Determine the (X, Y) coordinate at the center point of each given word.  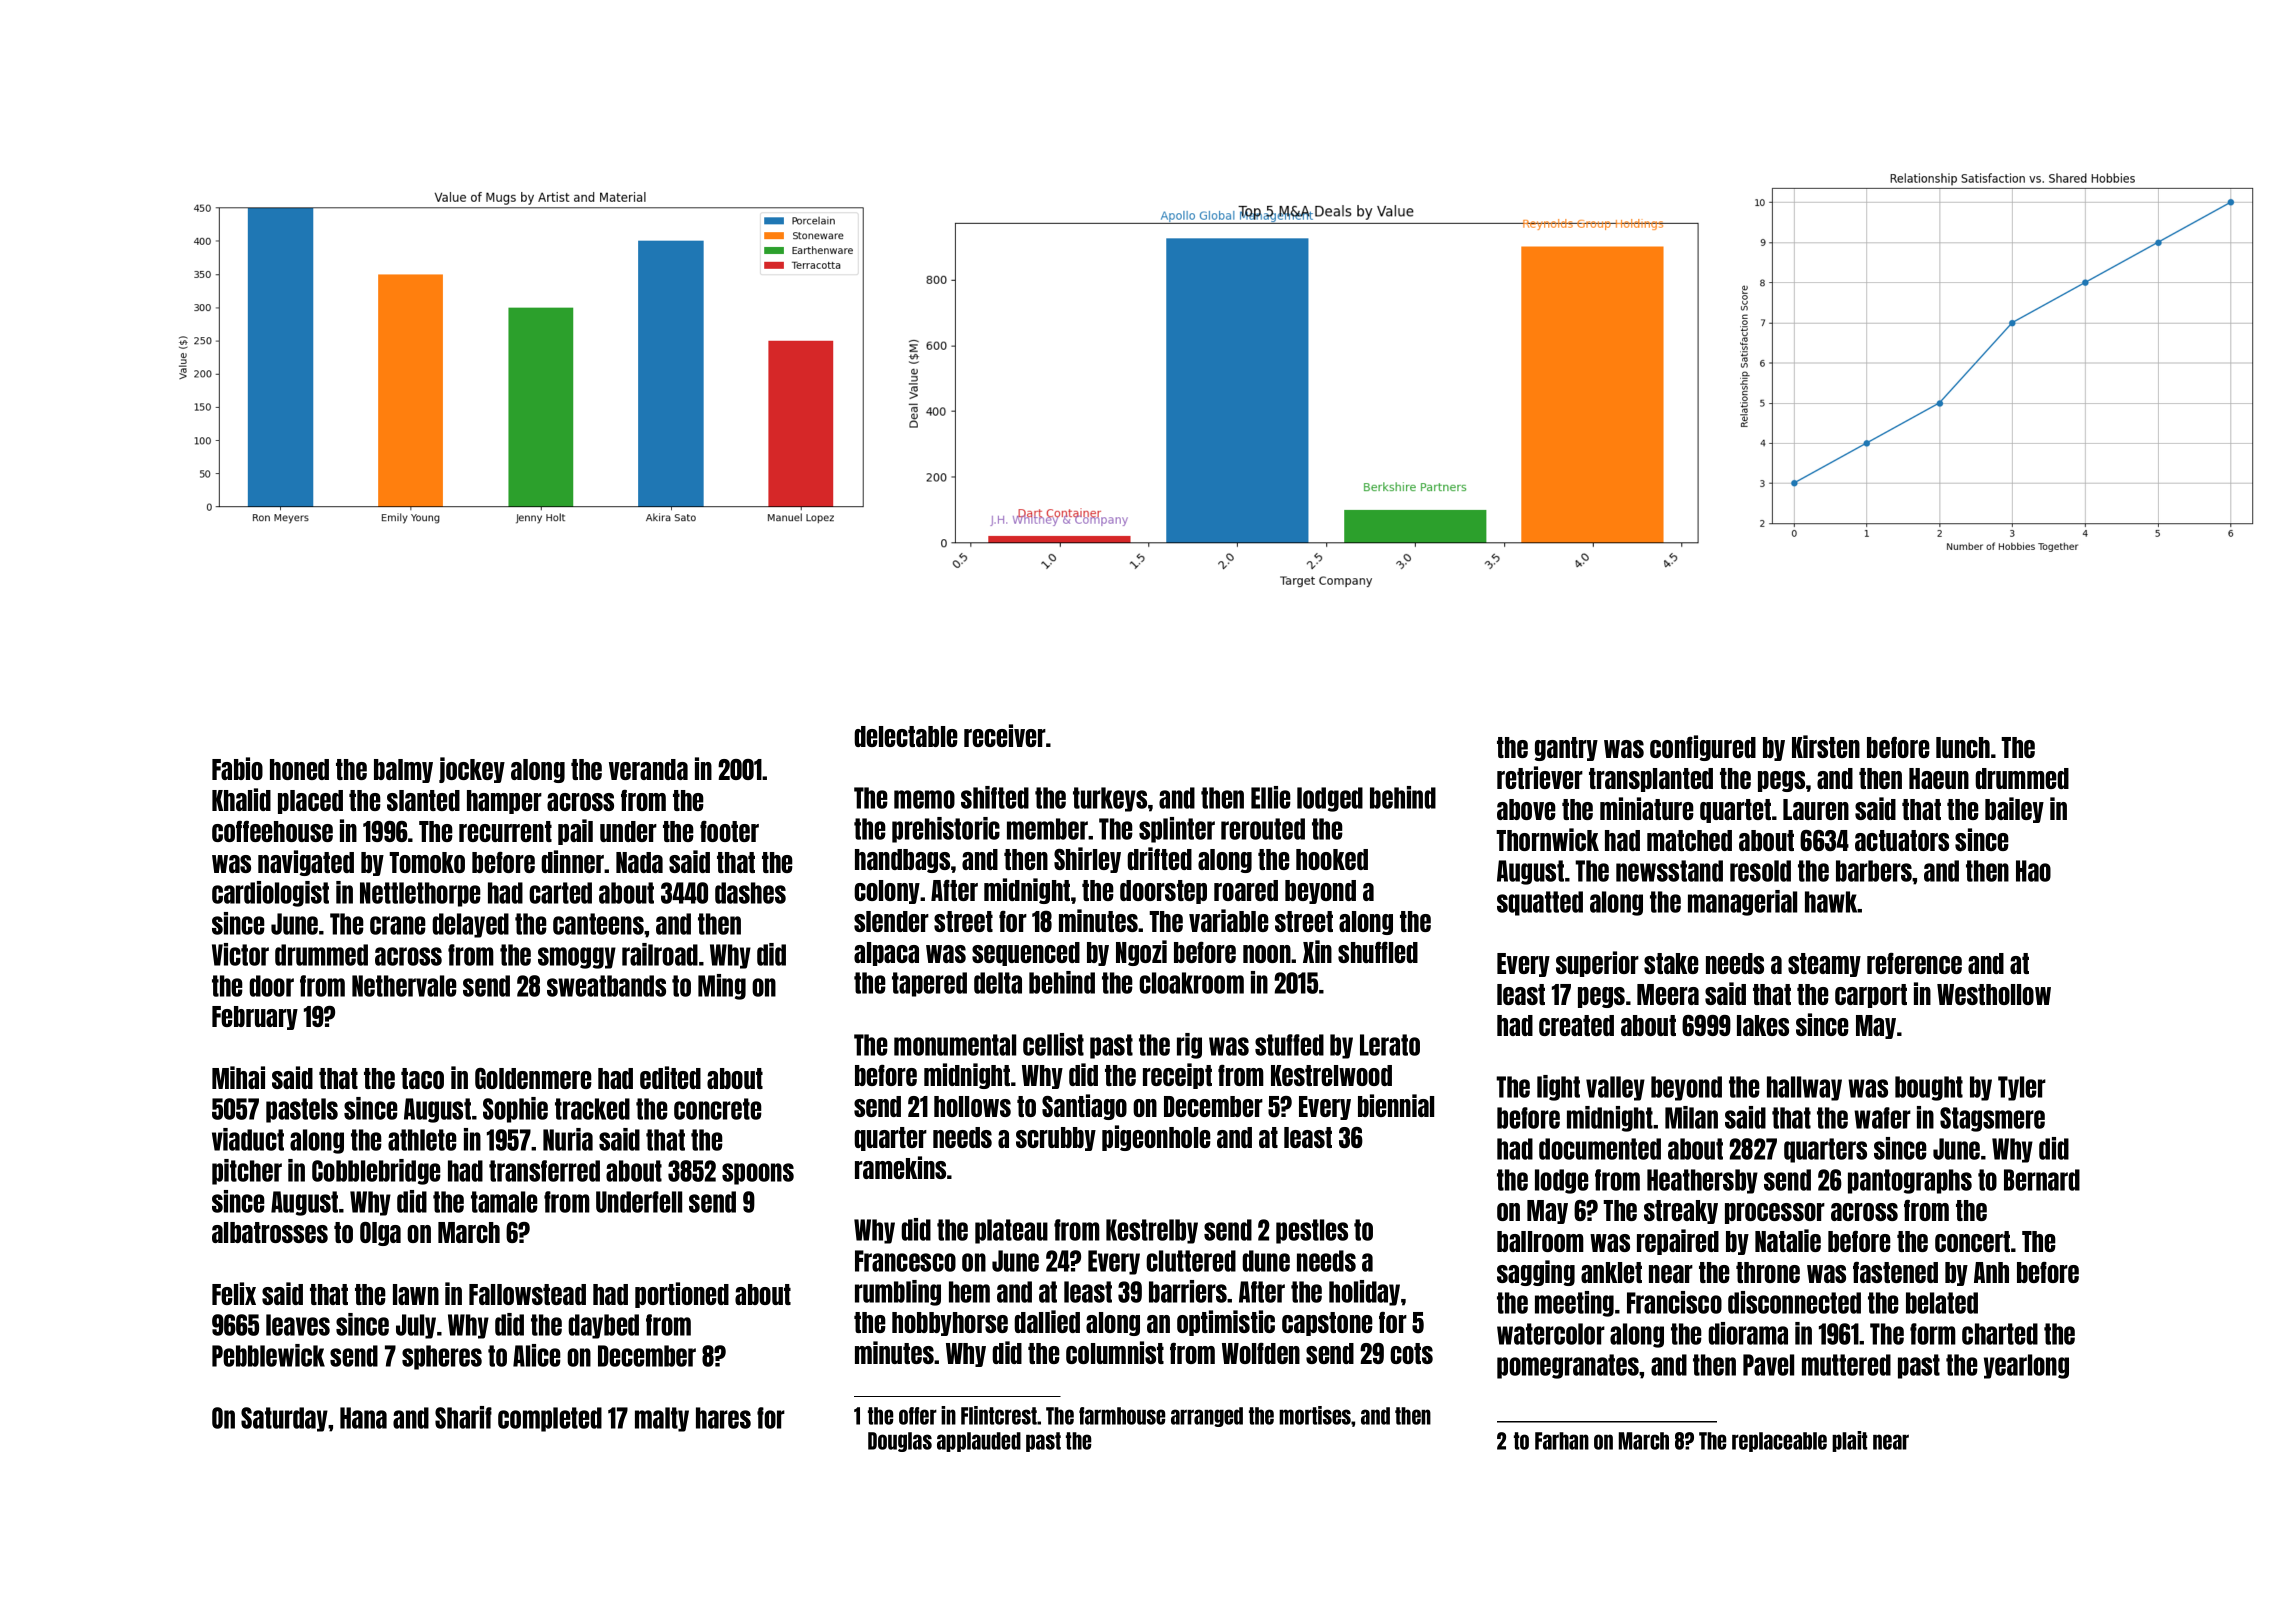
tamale (504, 1202)
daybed (603, 1326)
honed (299, 769)
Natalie (1788, 1240)
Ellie (1271, 797)
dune (1266, 1261)
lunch (1963, 747)
